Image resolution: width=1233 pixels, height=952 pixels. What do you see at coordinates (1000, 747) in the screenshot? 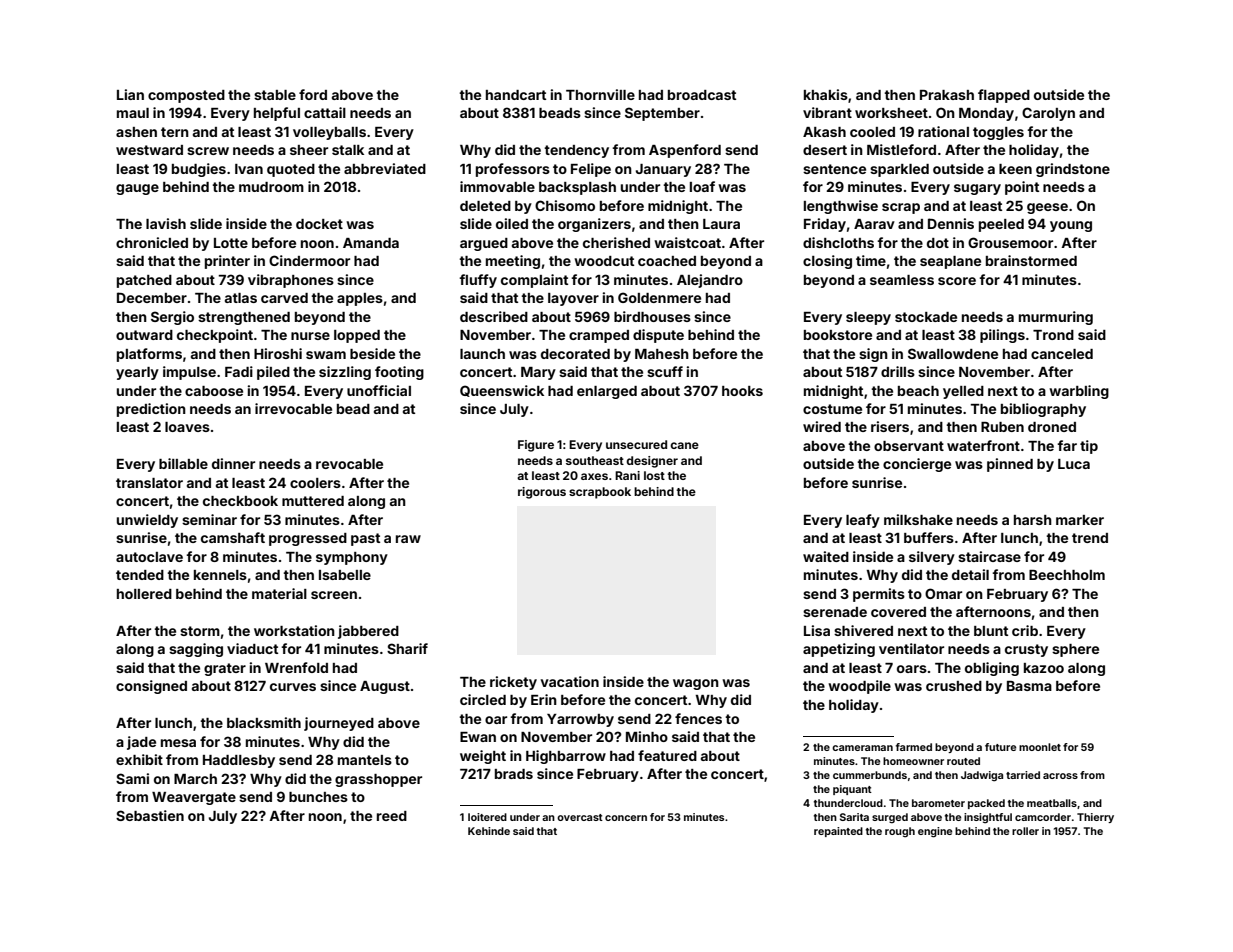
I see `future` at bounding box center [1000, 747].
